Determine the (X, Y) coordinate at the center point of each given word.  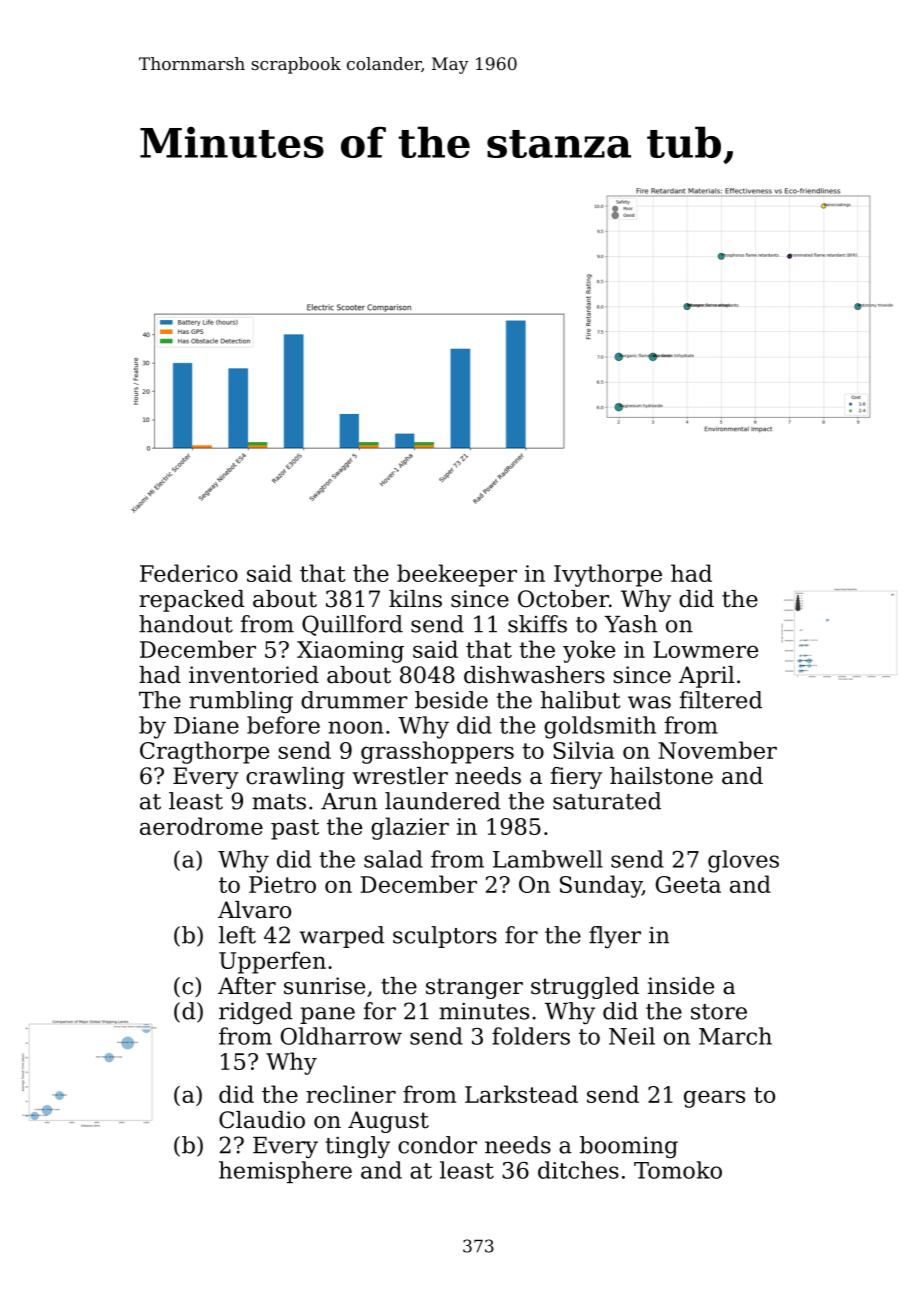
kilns (415, 599)
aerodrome (201, 826)
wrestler (400, 776)
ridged (256, 1013)
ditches (578, 1170)
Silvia (583, 750)
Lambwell (548, 859)
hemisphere (285, 1172)
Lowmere (706, 649)
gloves (743, 861)
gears (714, 1099)
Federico (189, 573)
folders (531, 1036)
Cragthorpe (204, 752)
